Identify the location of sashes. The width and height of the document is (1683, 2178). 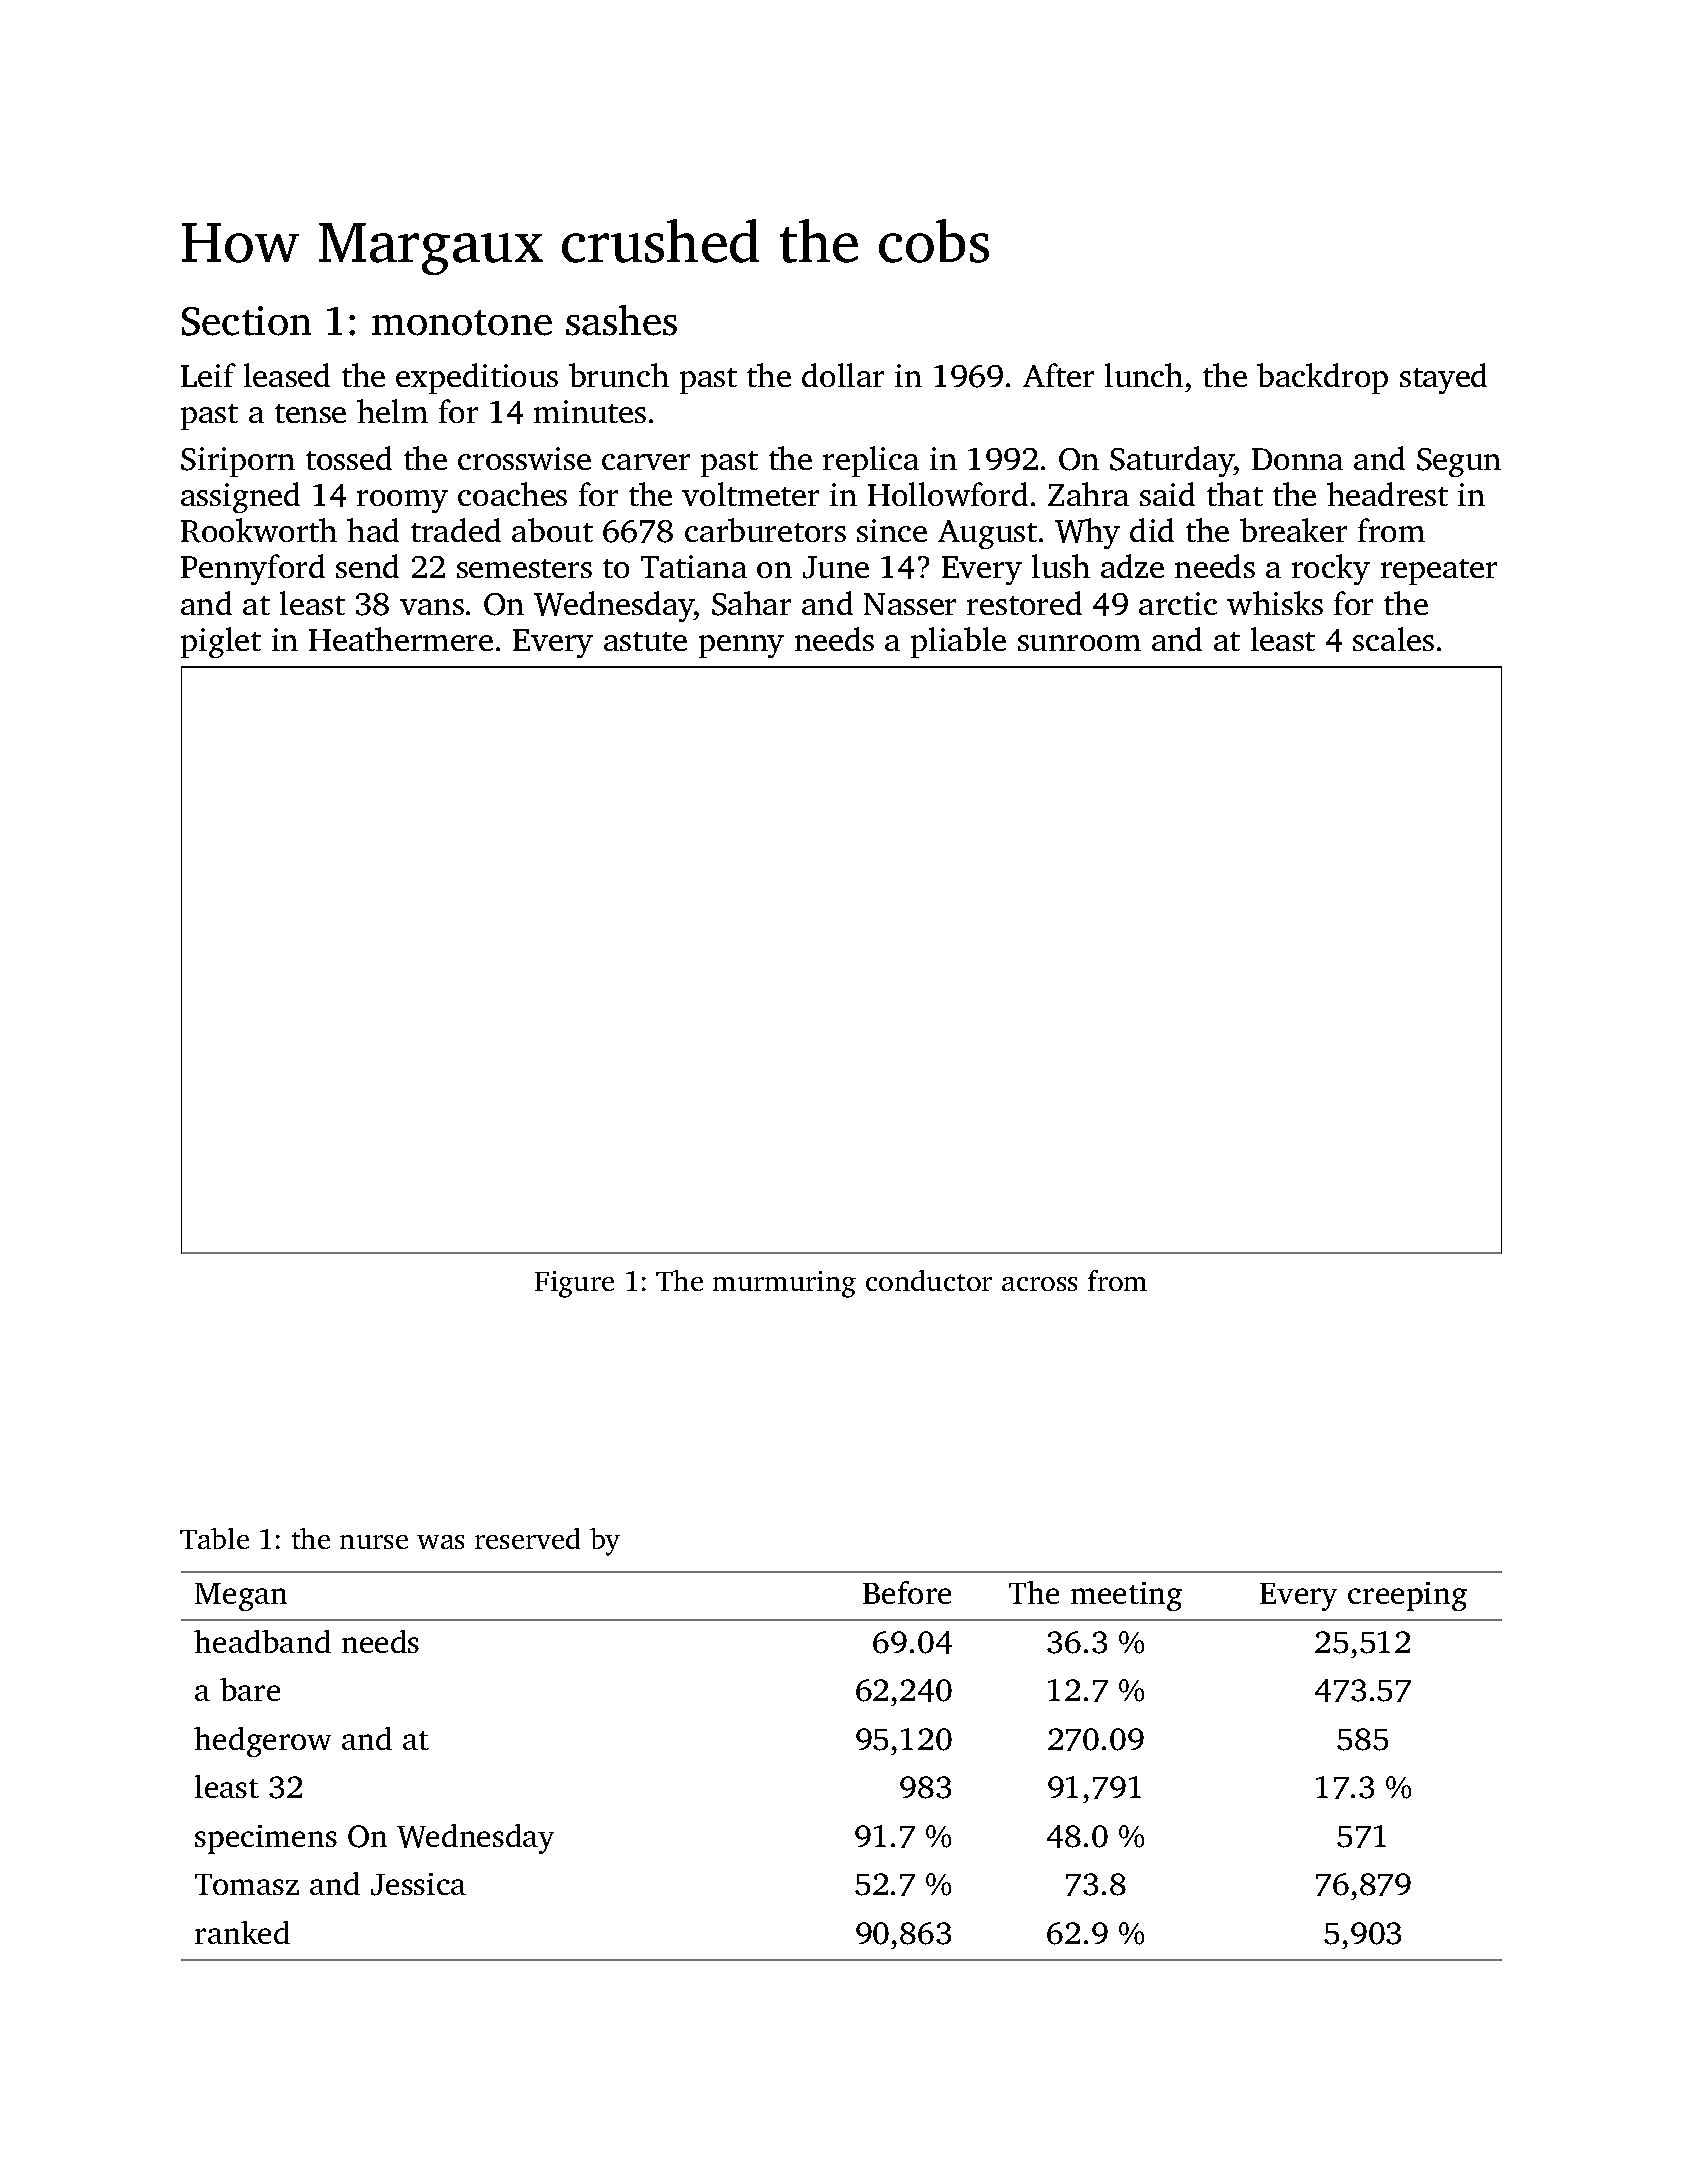
(621, 320).
